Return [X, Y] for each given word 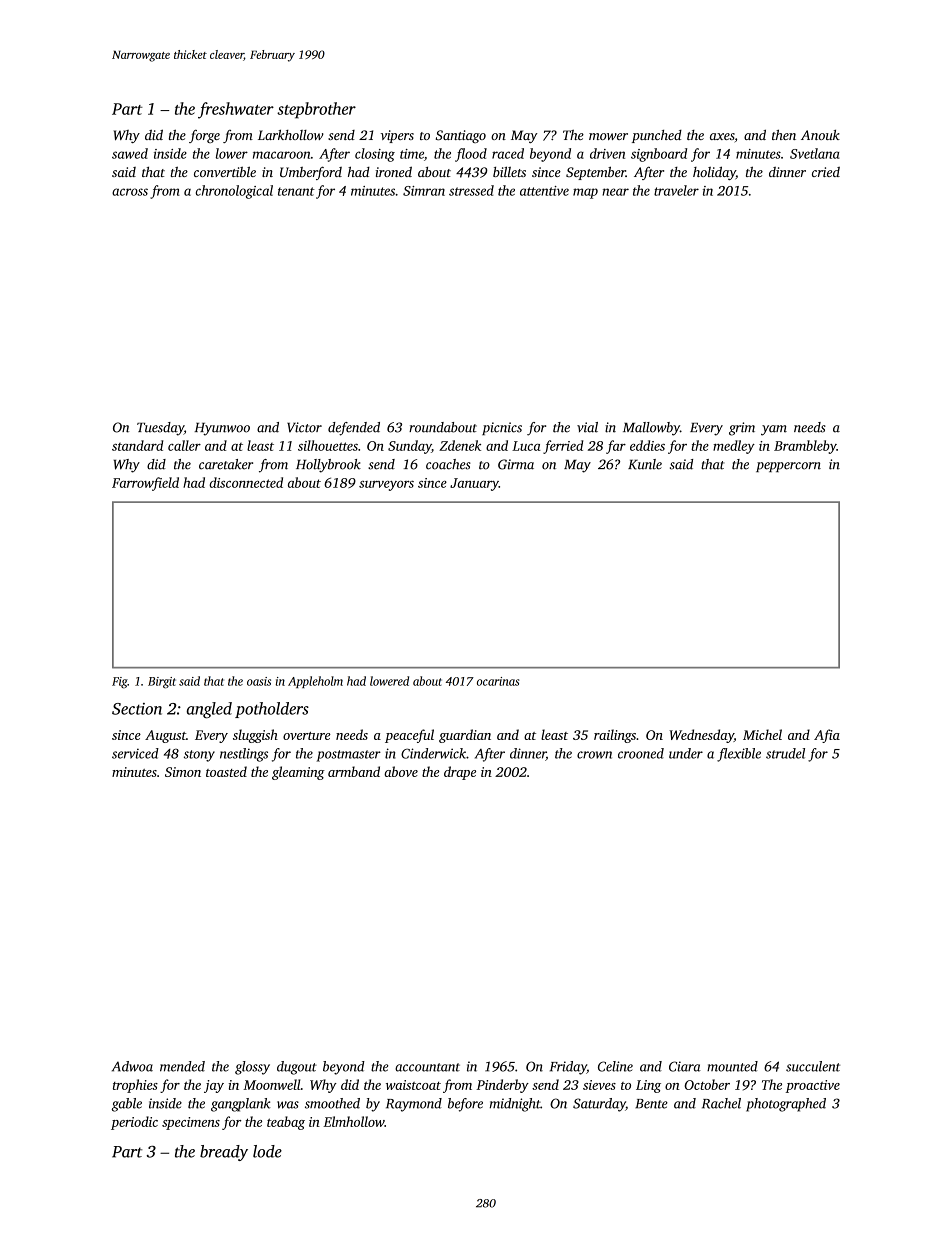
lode [267, 1151]
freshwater [236, 110]
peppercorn [788, 467]
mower [608, 136]
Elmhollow [354, 1121]
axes [722, 136]
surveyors [386, 485]
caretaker [226, 464]
